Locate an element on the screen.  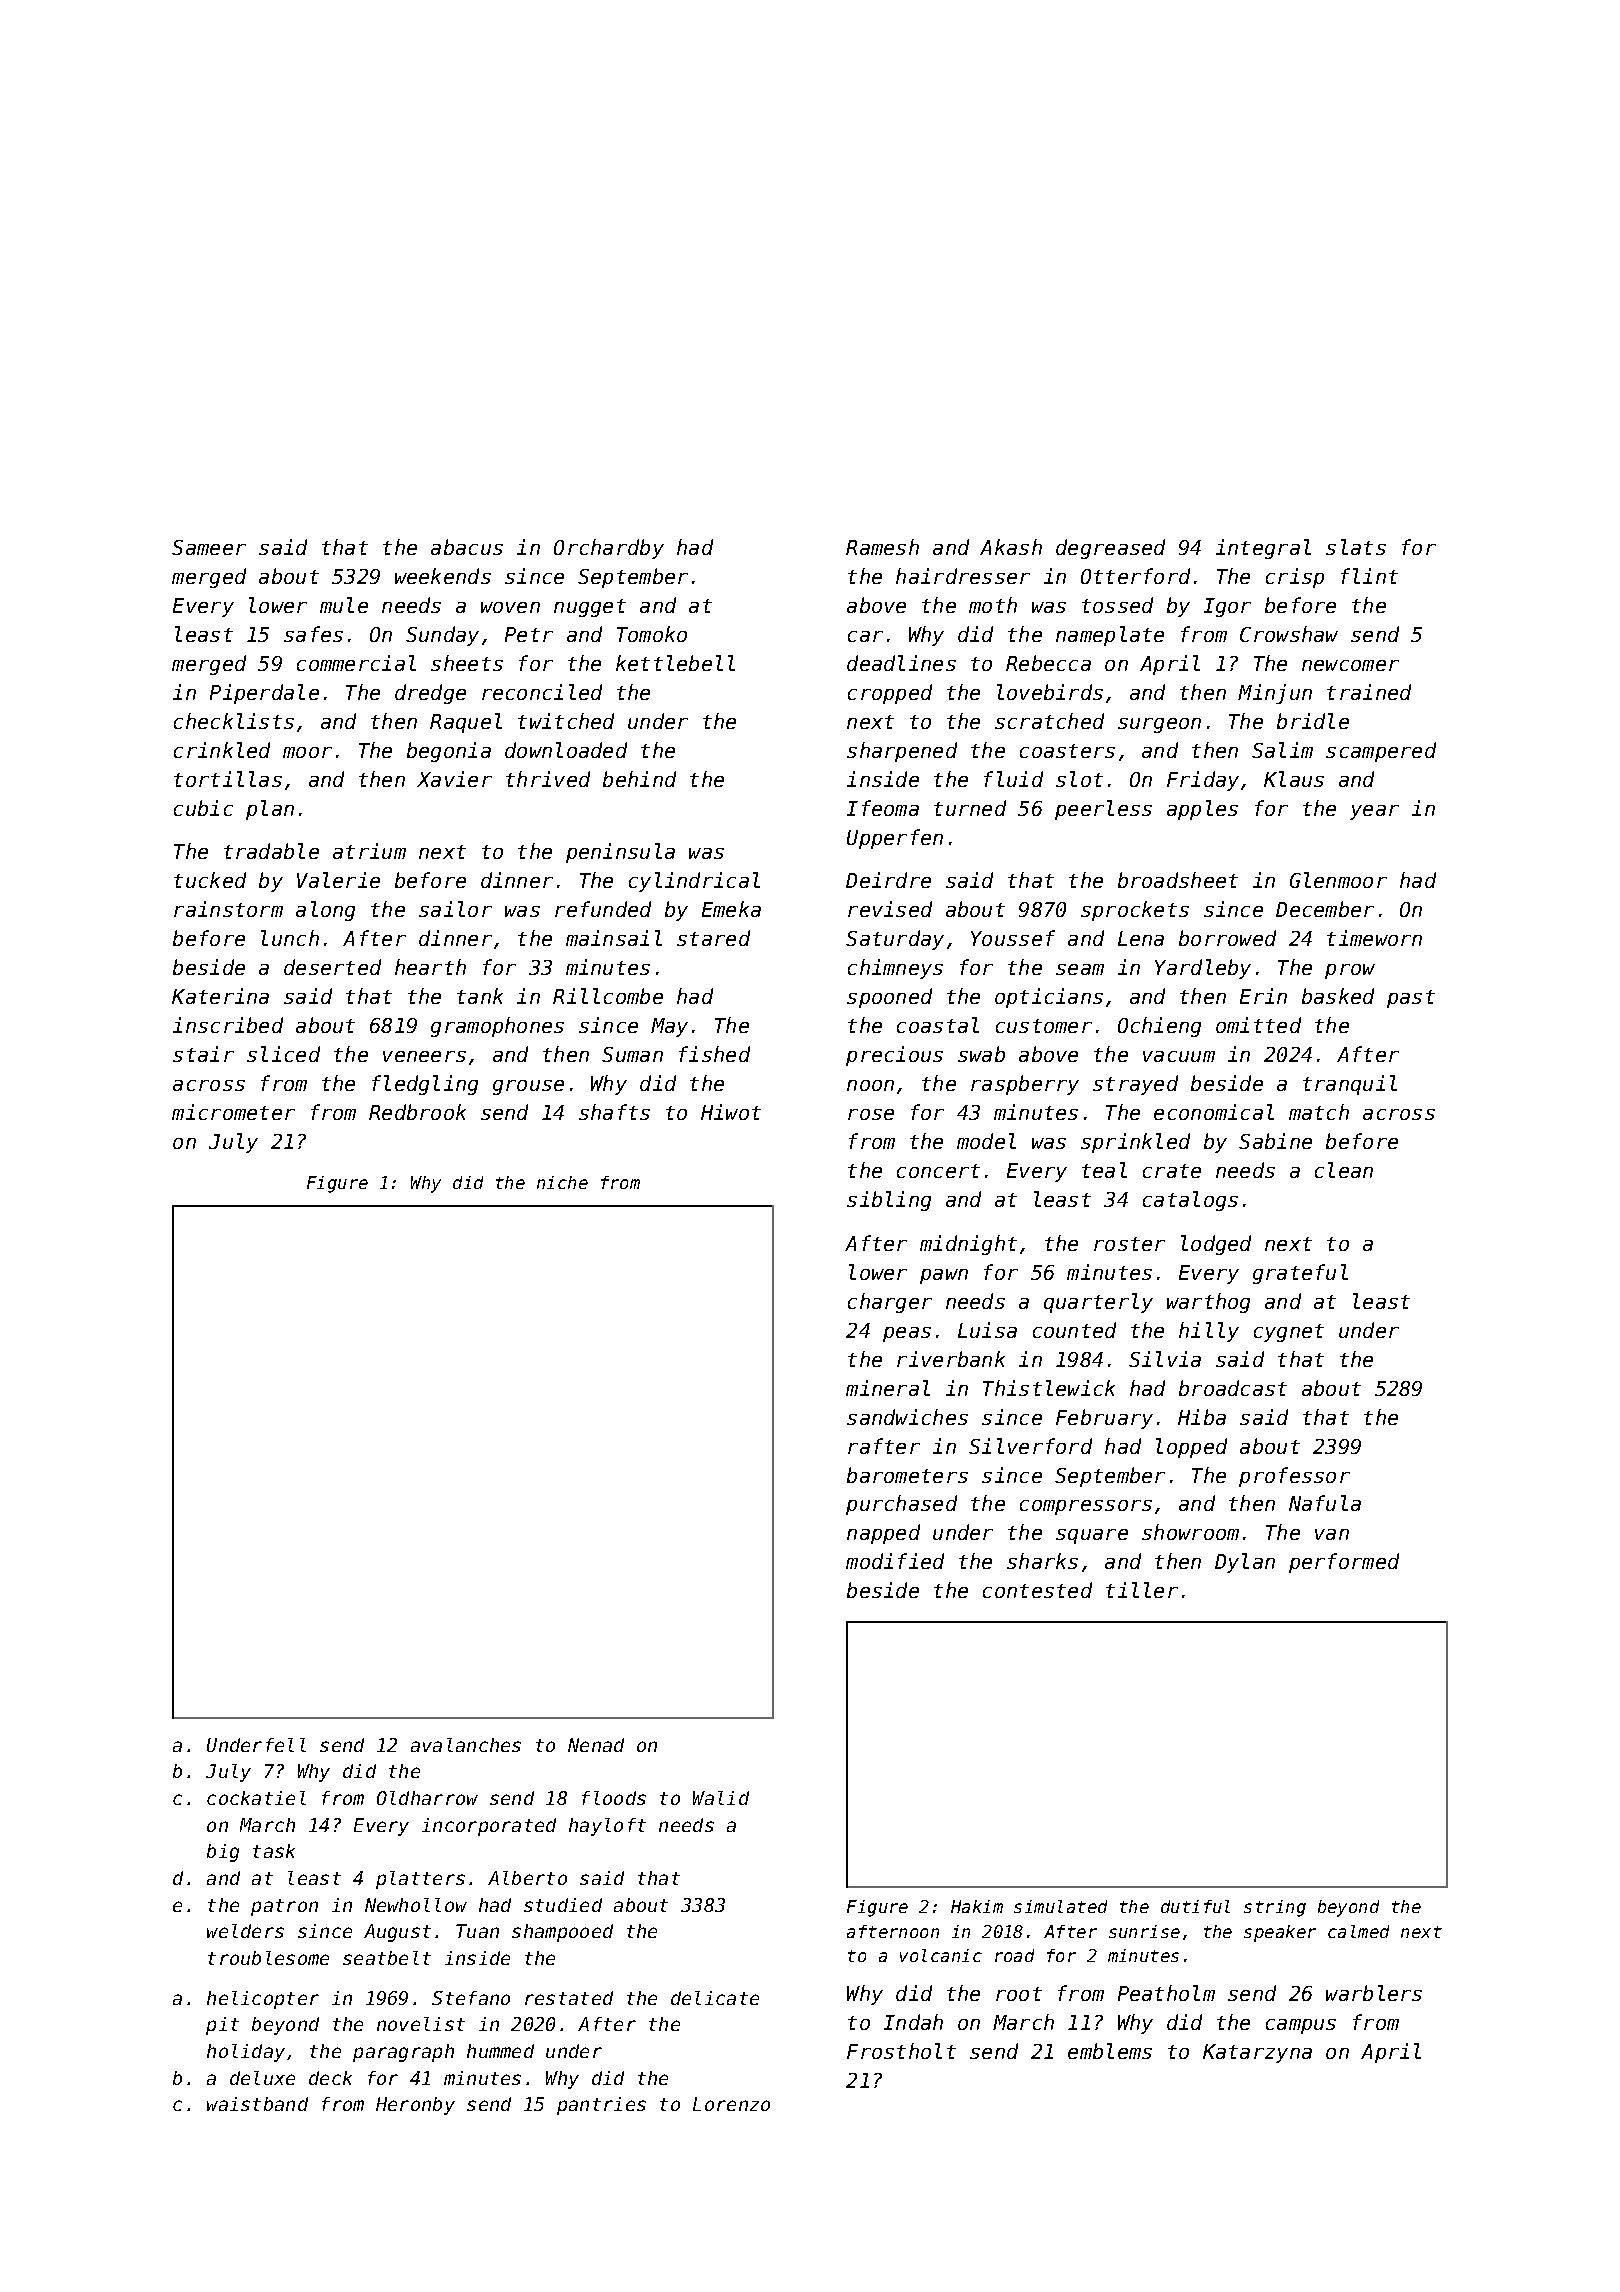
stared is located at coordinates (713, 938).
